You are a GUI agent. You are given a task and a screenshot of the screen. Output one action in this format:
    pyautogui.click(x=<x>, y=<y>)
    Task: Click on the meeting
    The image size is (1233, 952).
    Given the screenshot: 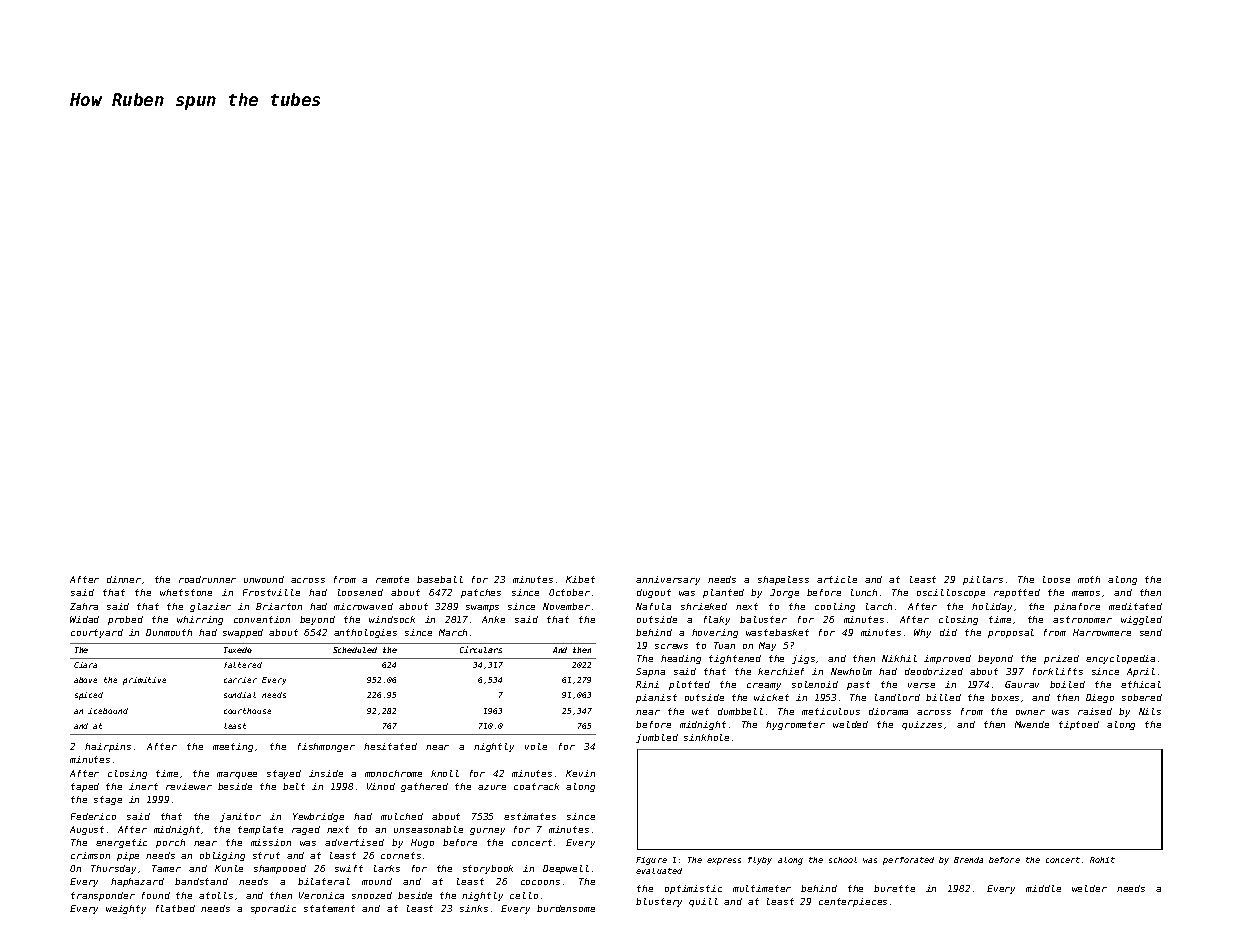 What is the action you would take?
    pyautogui.click(x=233, y=747)
